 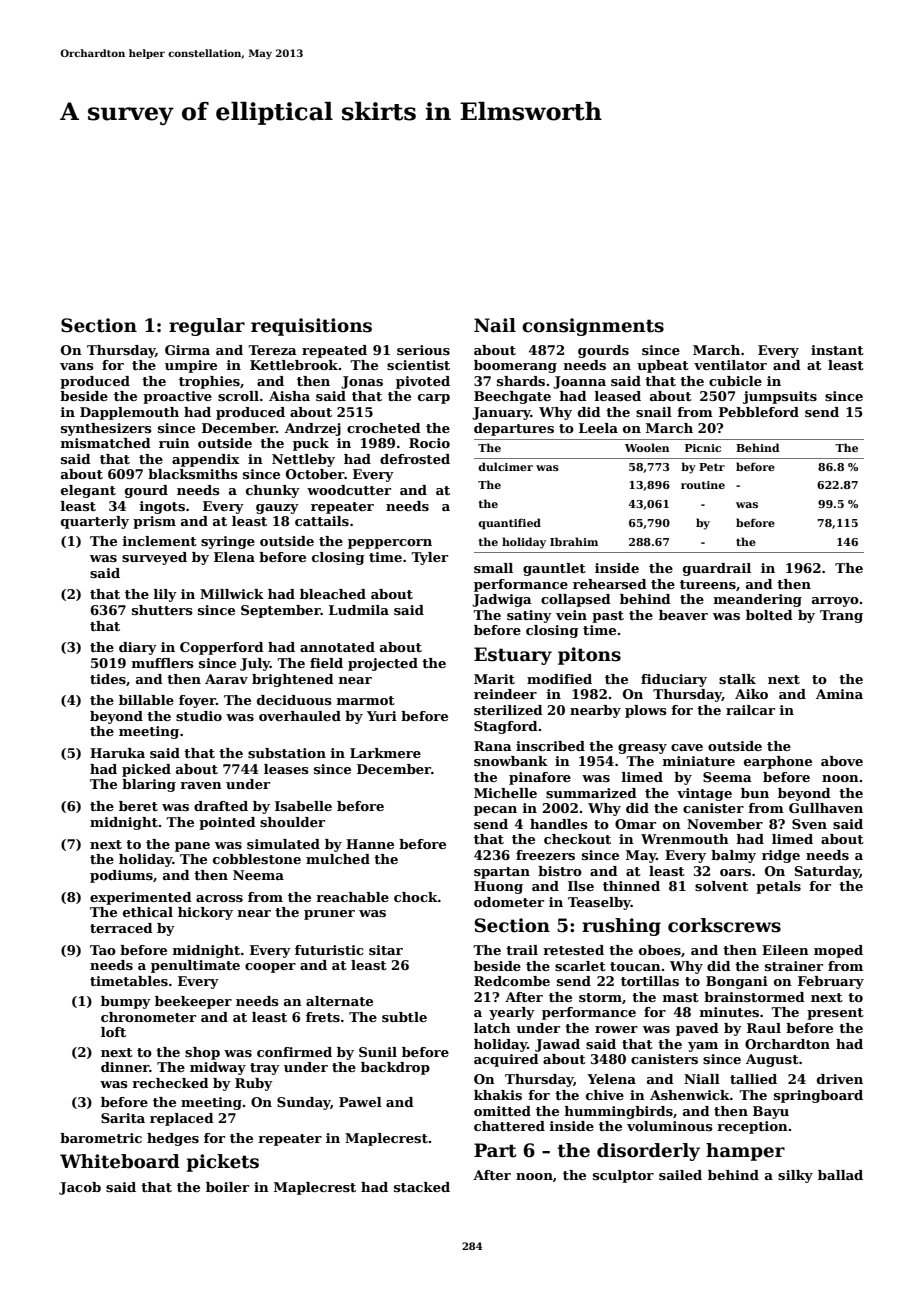 I want to click on raven, so click(x=201, y=785).
